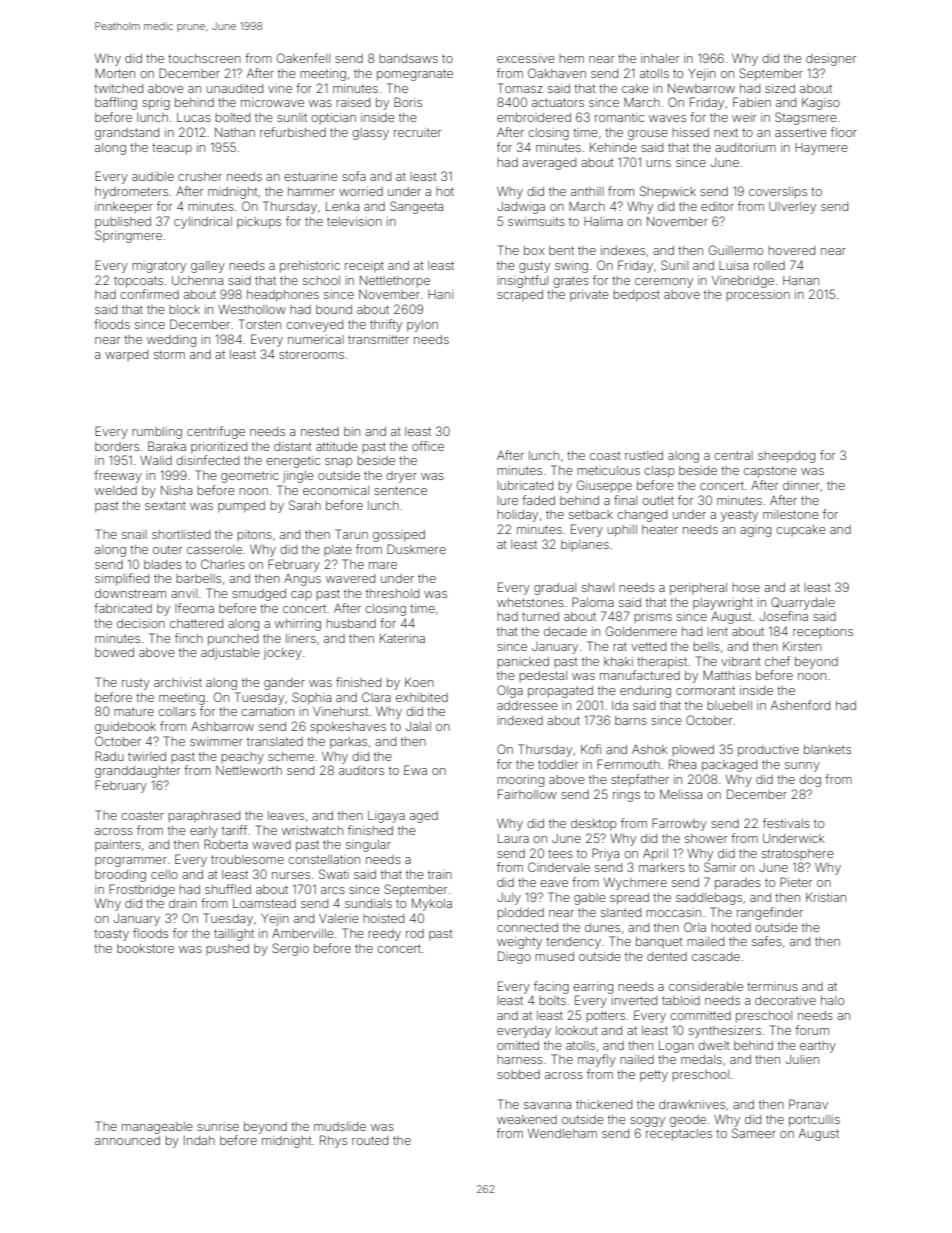 The image size is (952, 1233). Describe the element at coordinates (514, 957) in the screenshot. I see `Diego` at that location.
